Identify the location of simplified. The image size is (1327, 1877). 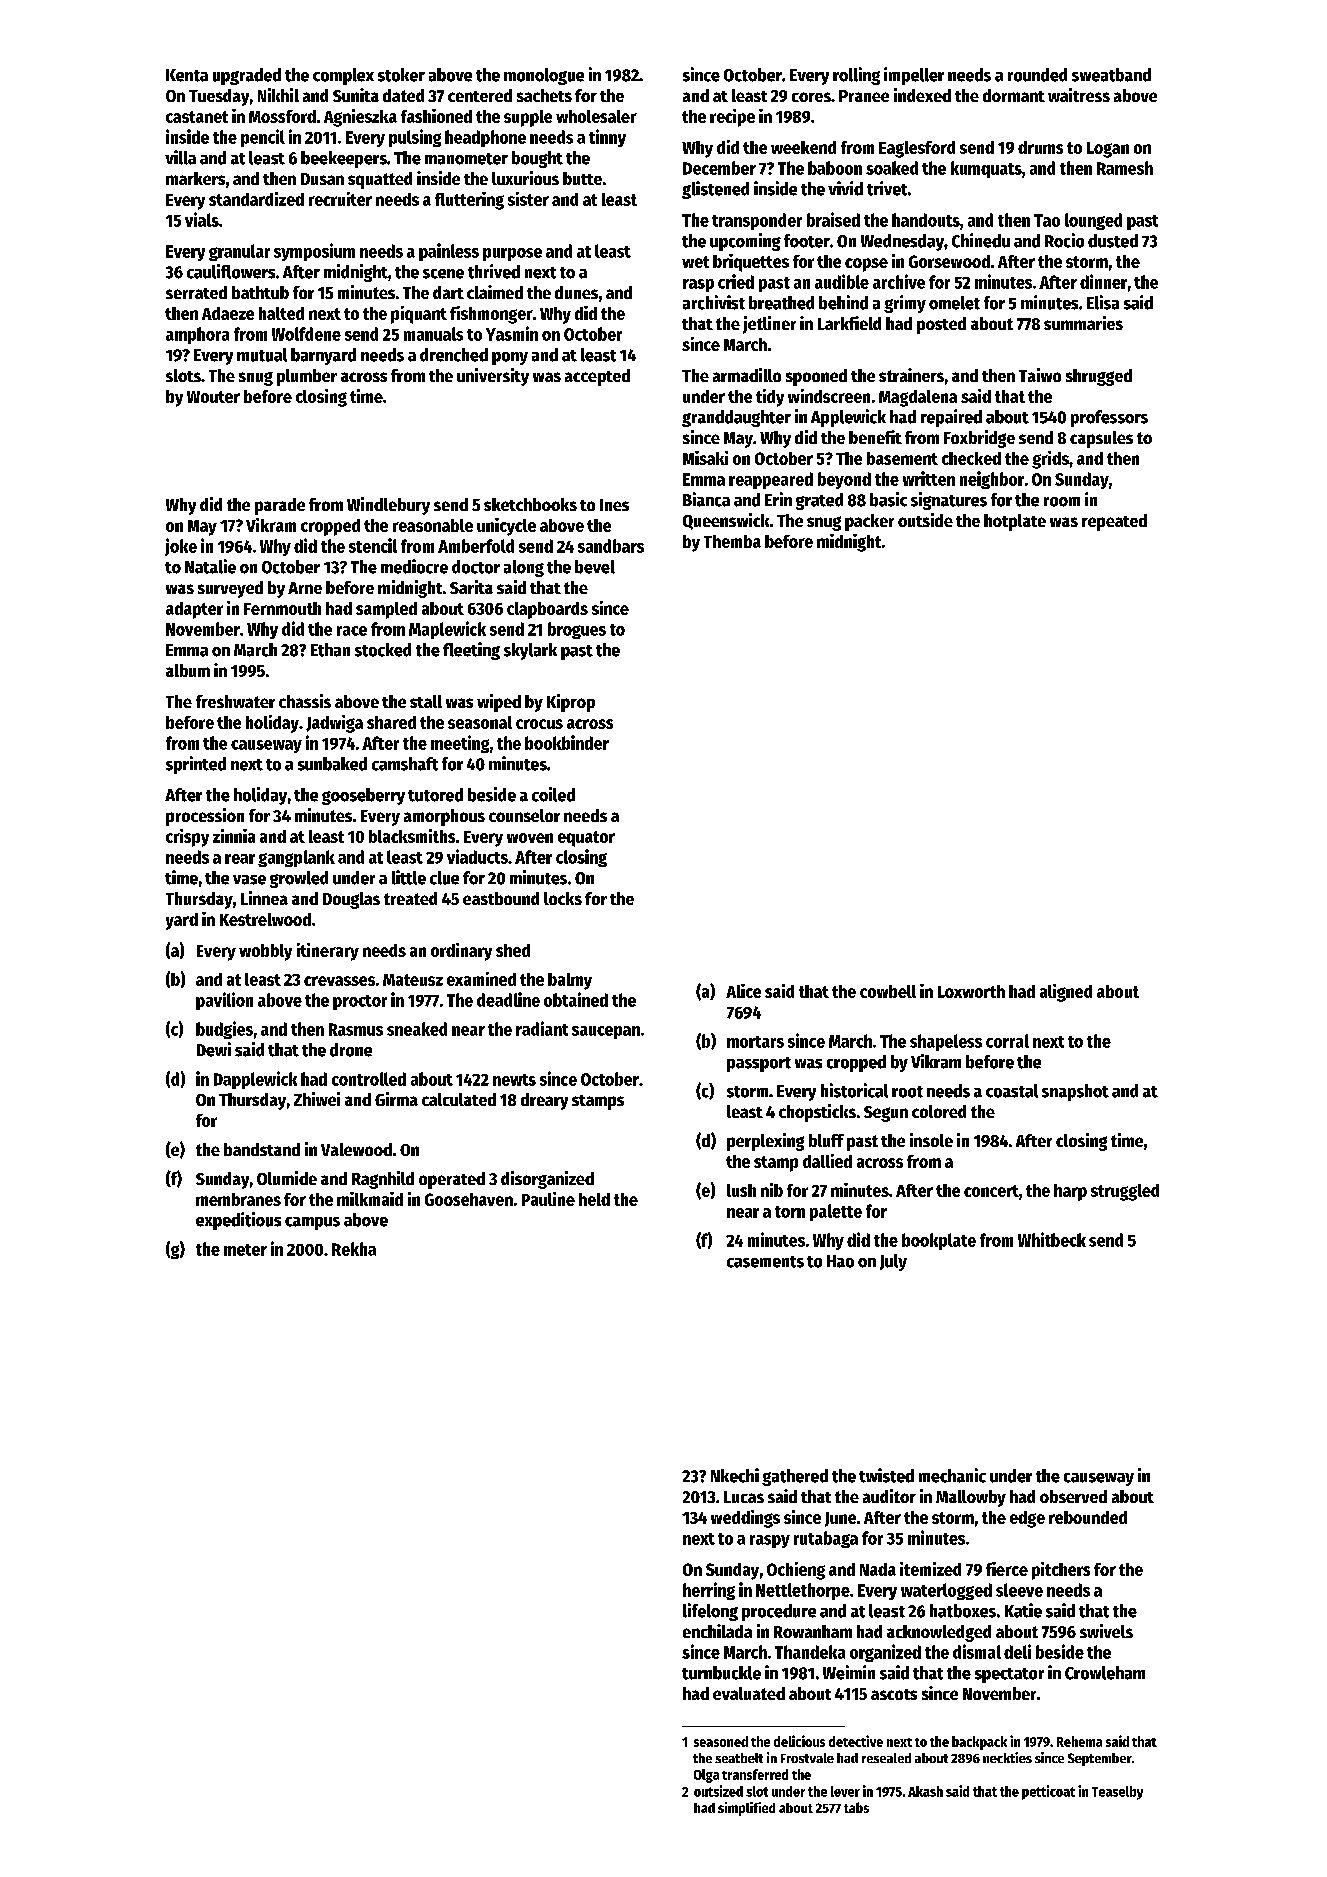
(746, 1809).
